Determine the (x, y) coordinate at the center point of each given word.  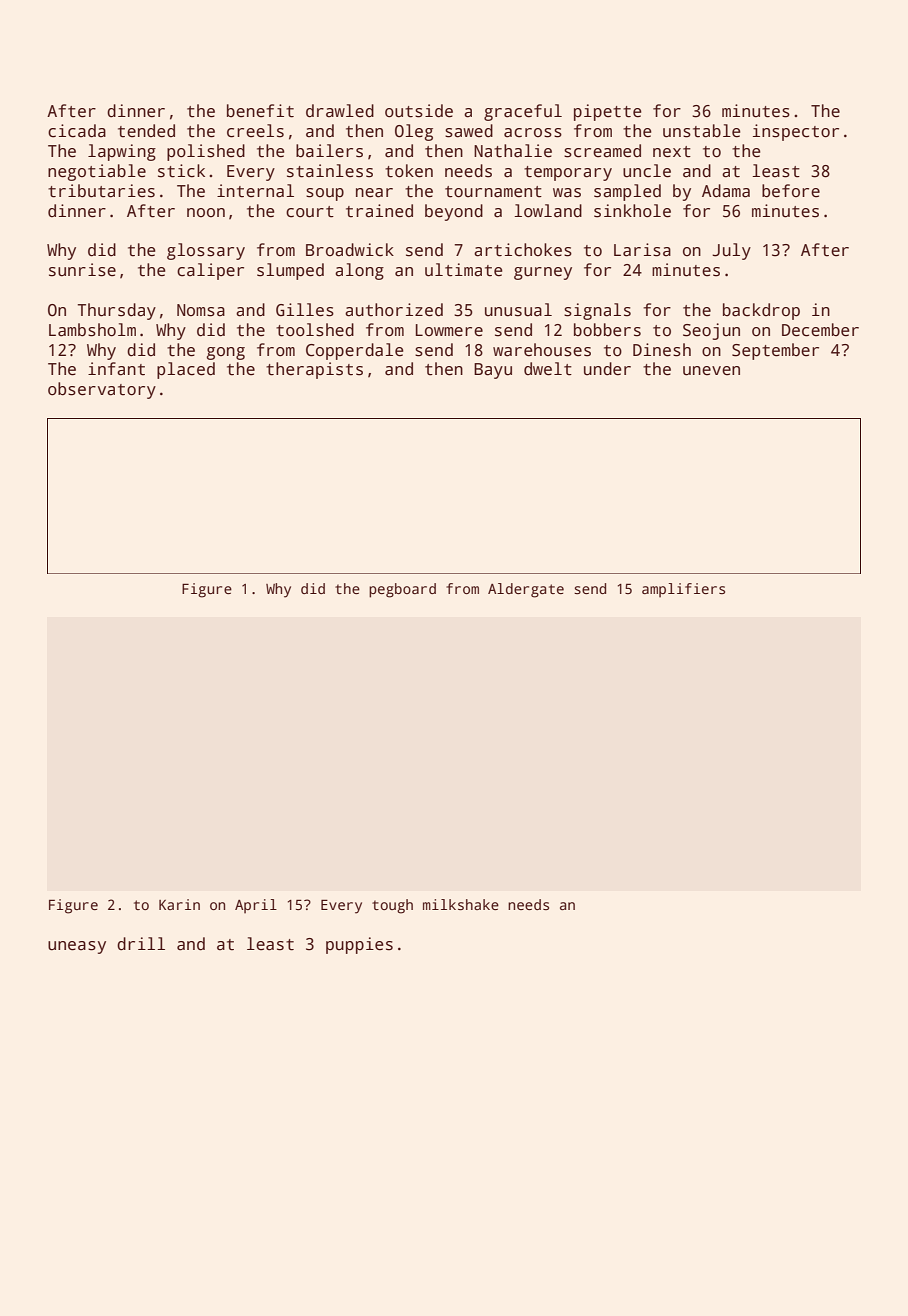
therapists (314, 370)
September (775, 351)
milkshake (461, 904)
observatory (102, 390)
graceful (523, 112)
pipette (608, 112)
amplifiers (683, 590)
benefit (260, 111)
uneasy (77, 947)
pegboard (402, 590)
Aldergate (526, 590)
